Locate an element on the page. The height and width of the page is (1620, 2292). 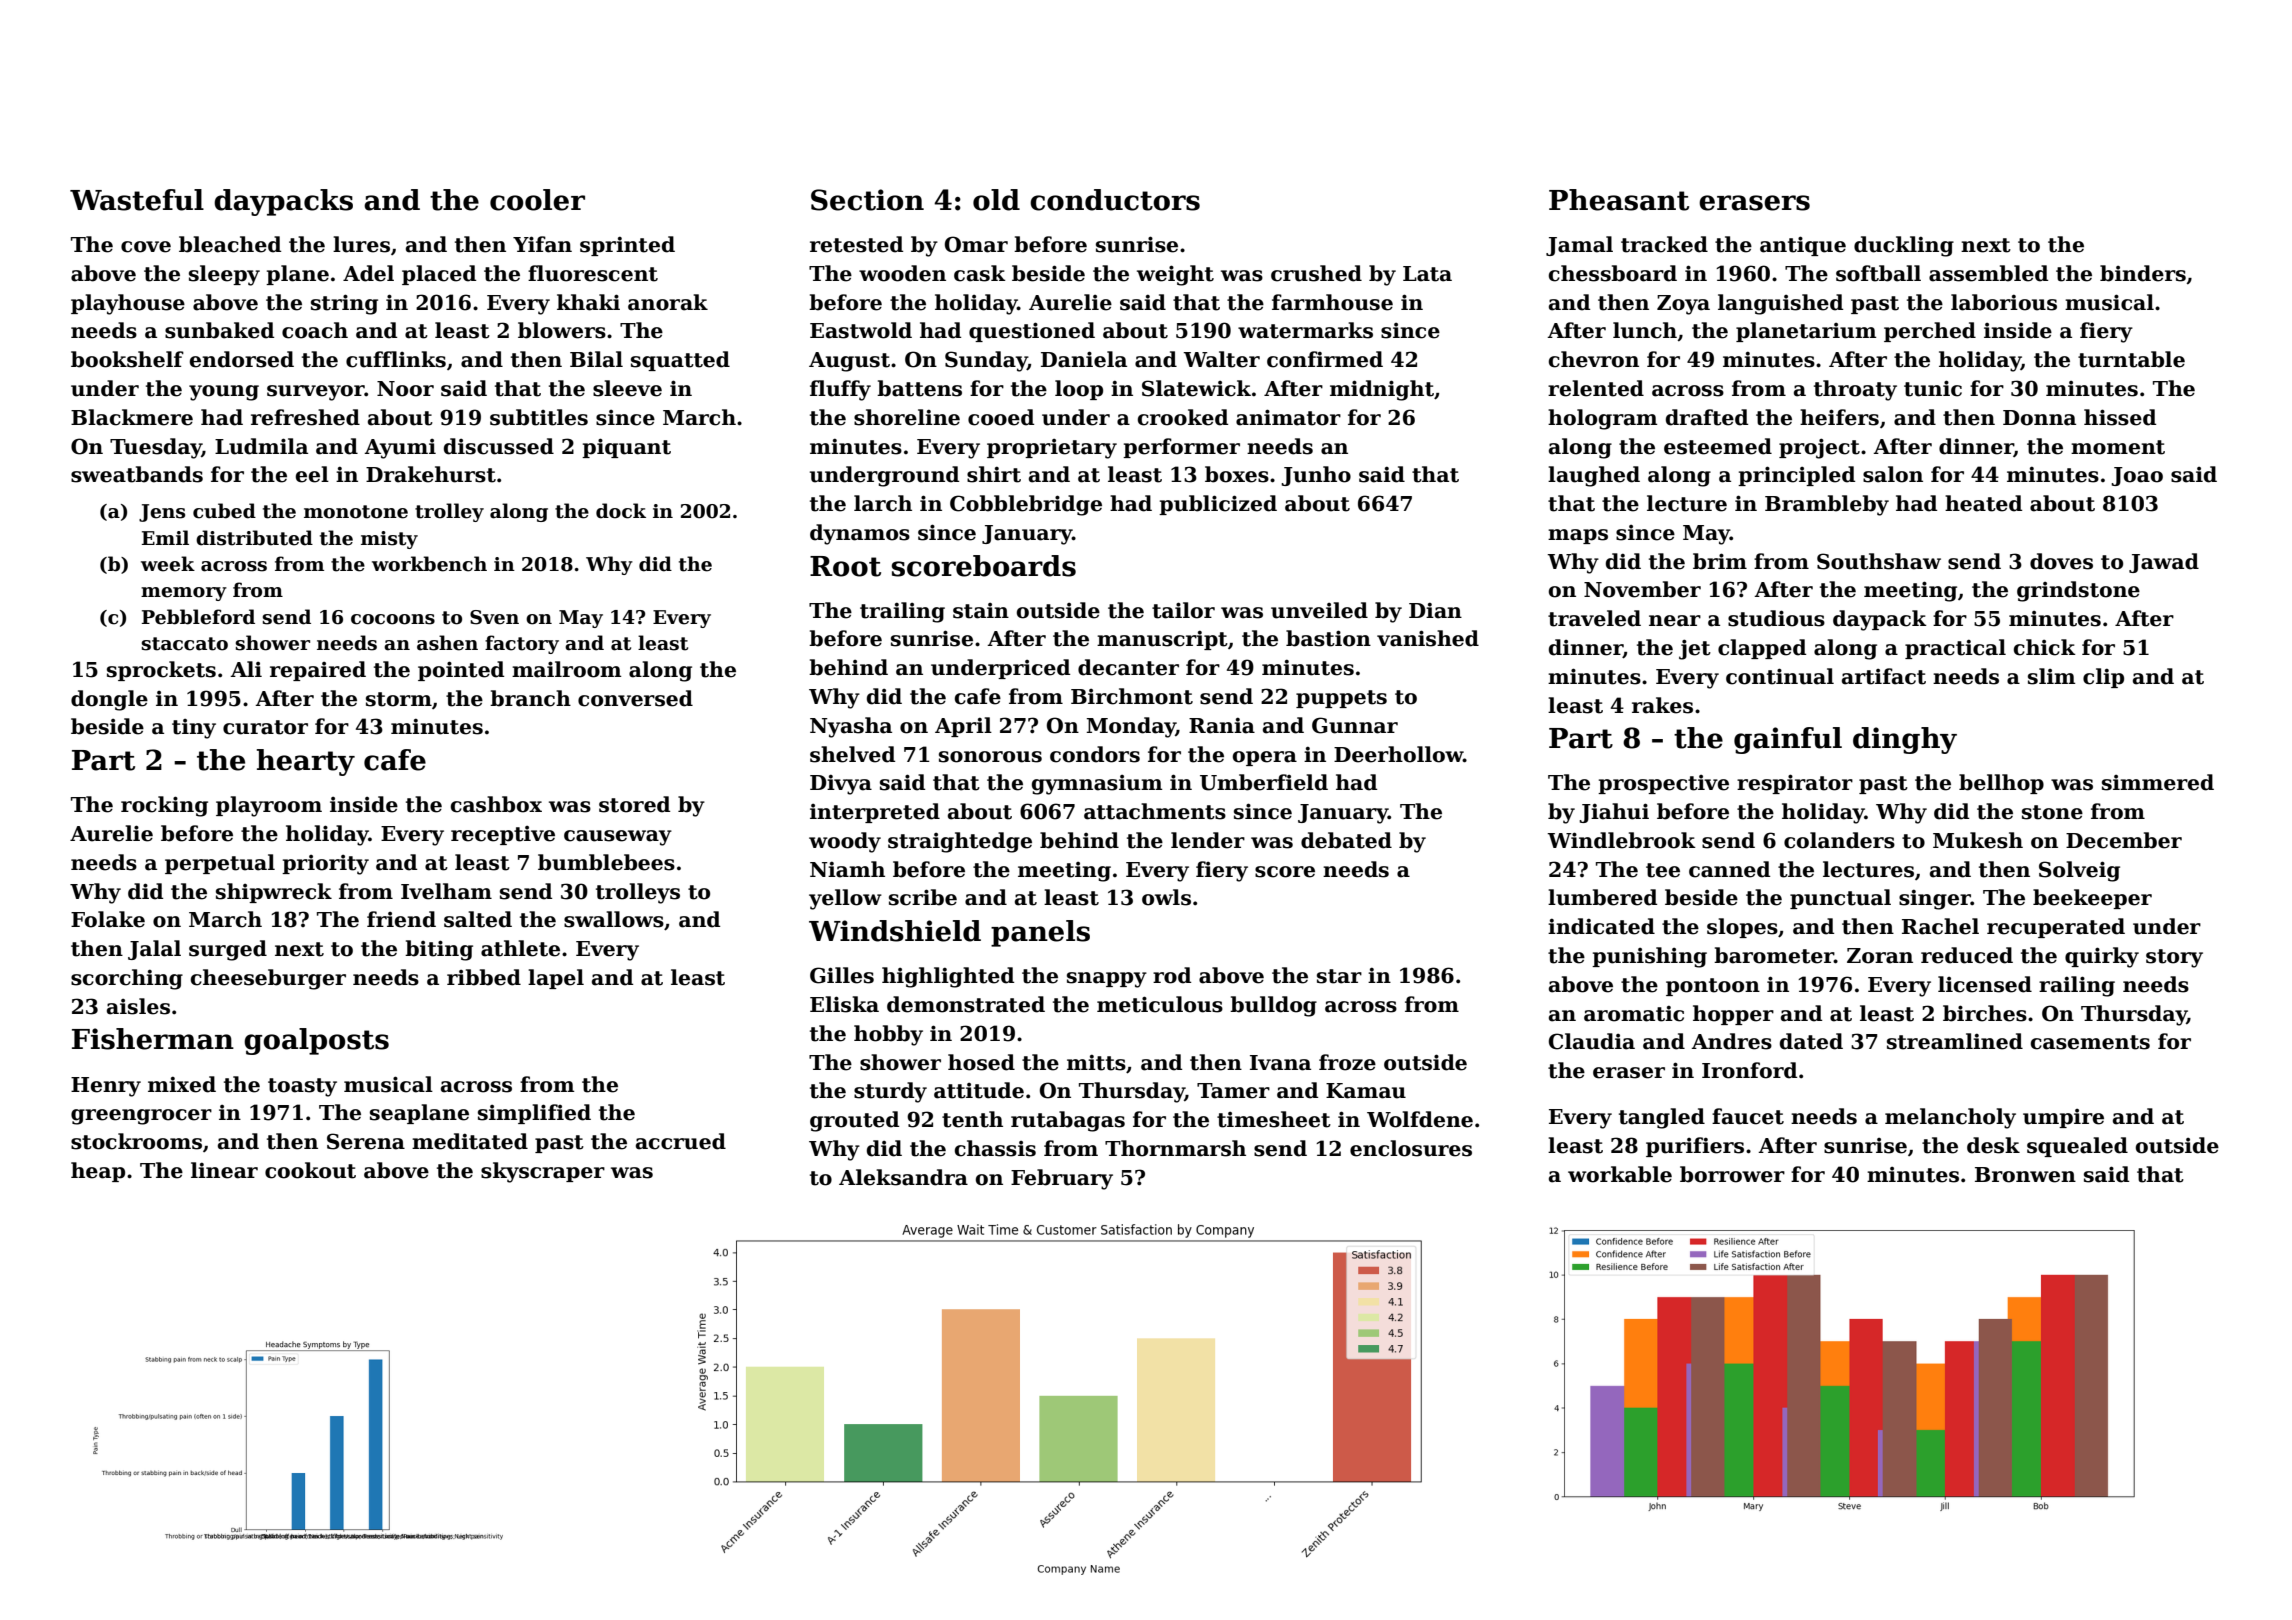
owls is located at coordinates (1166, 897).
